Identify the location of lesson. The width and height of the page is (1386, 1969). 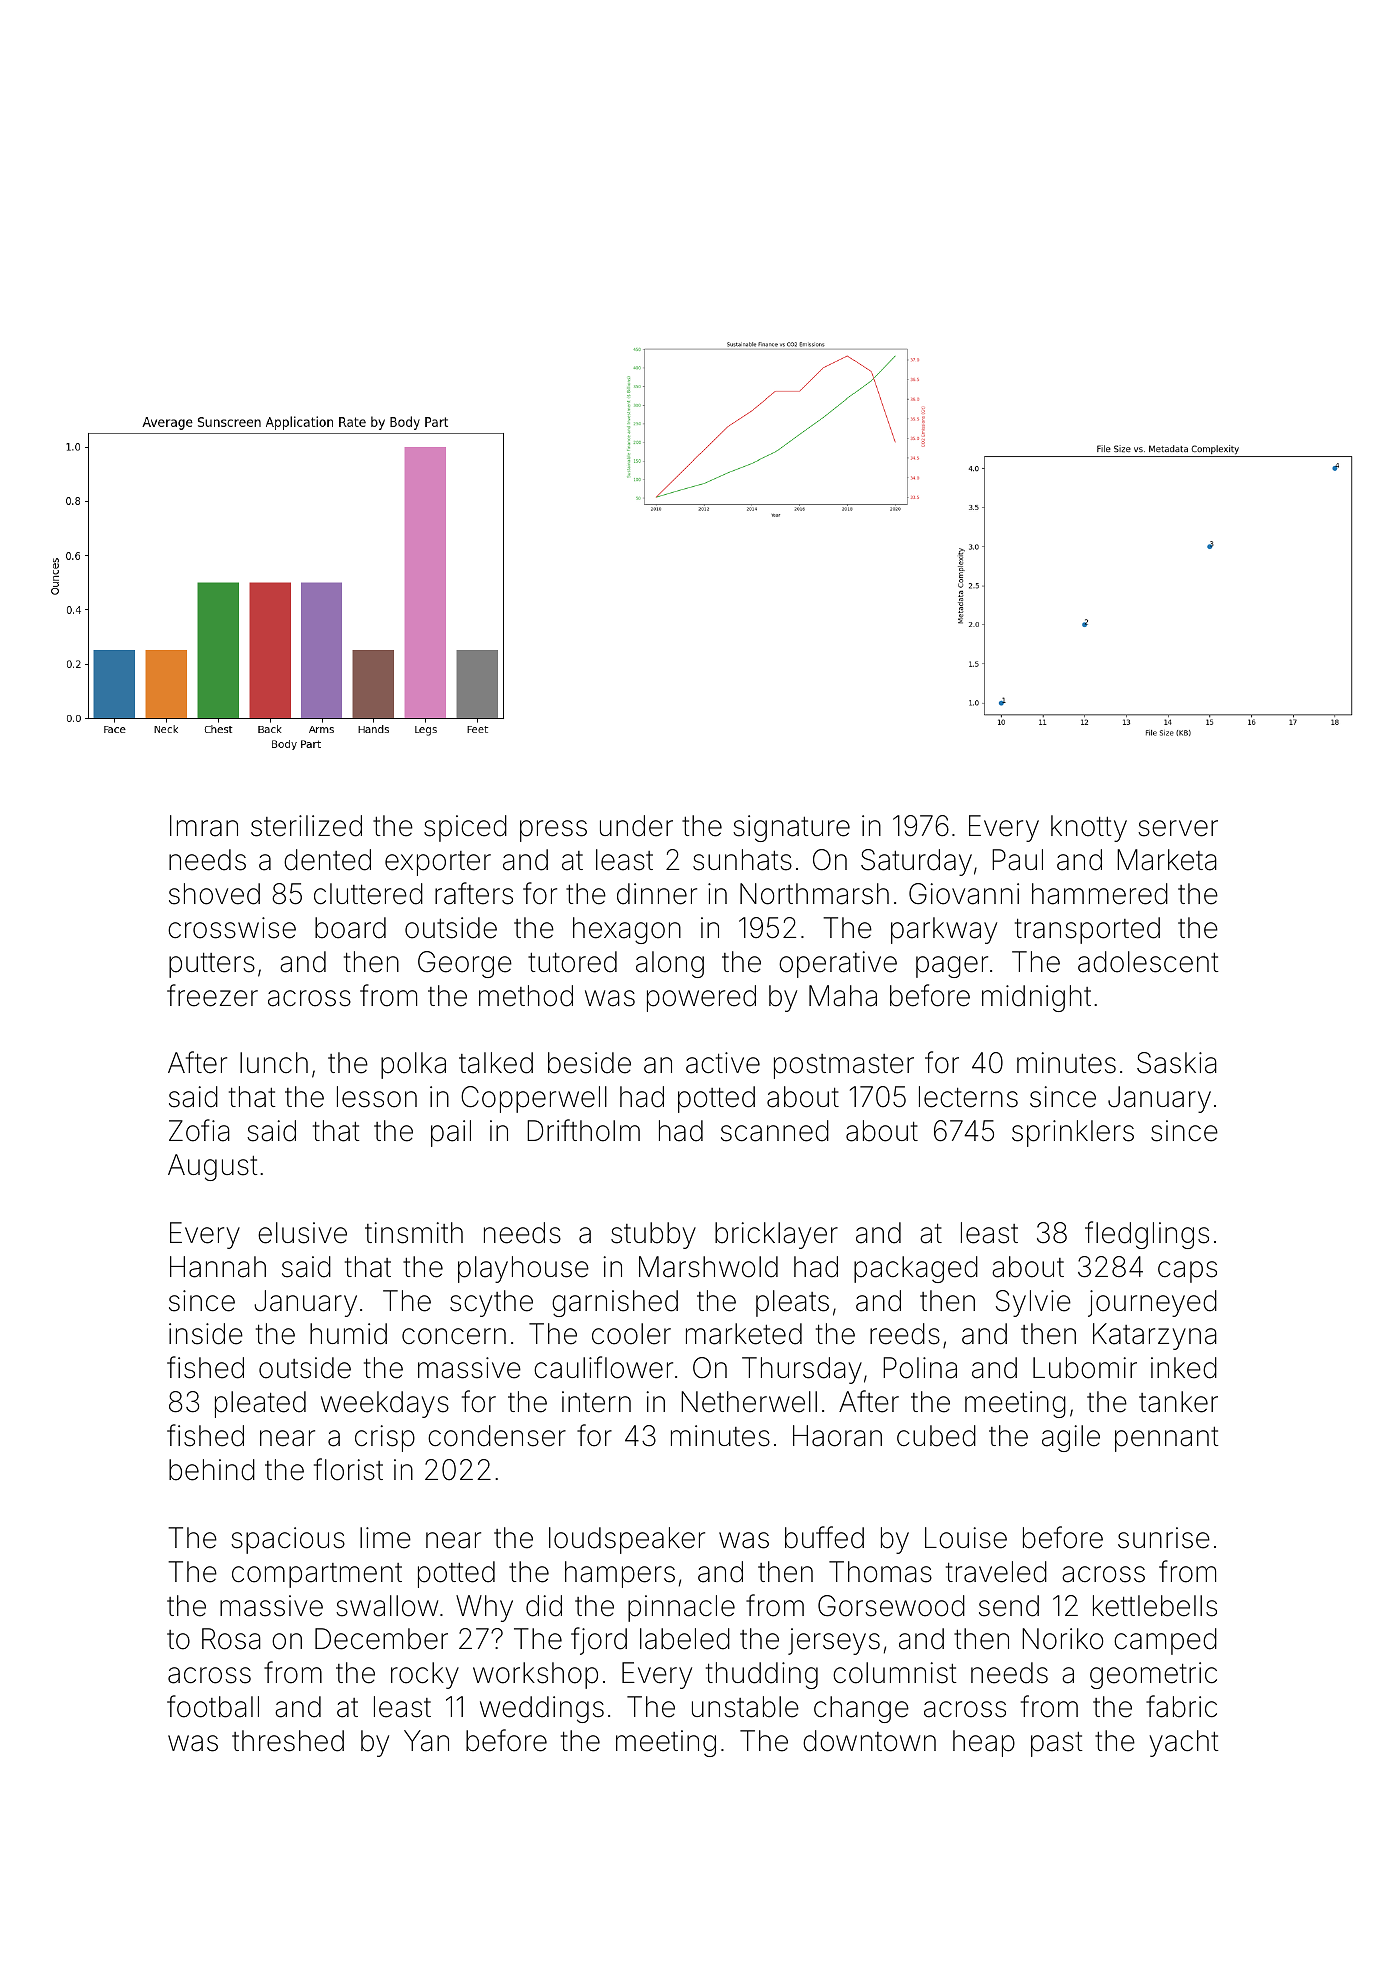
(377, 1097).
